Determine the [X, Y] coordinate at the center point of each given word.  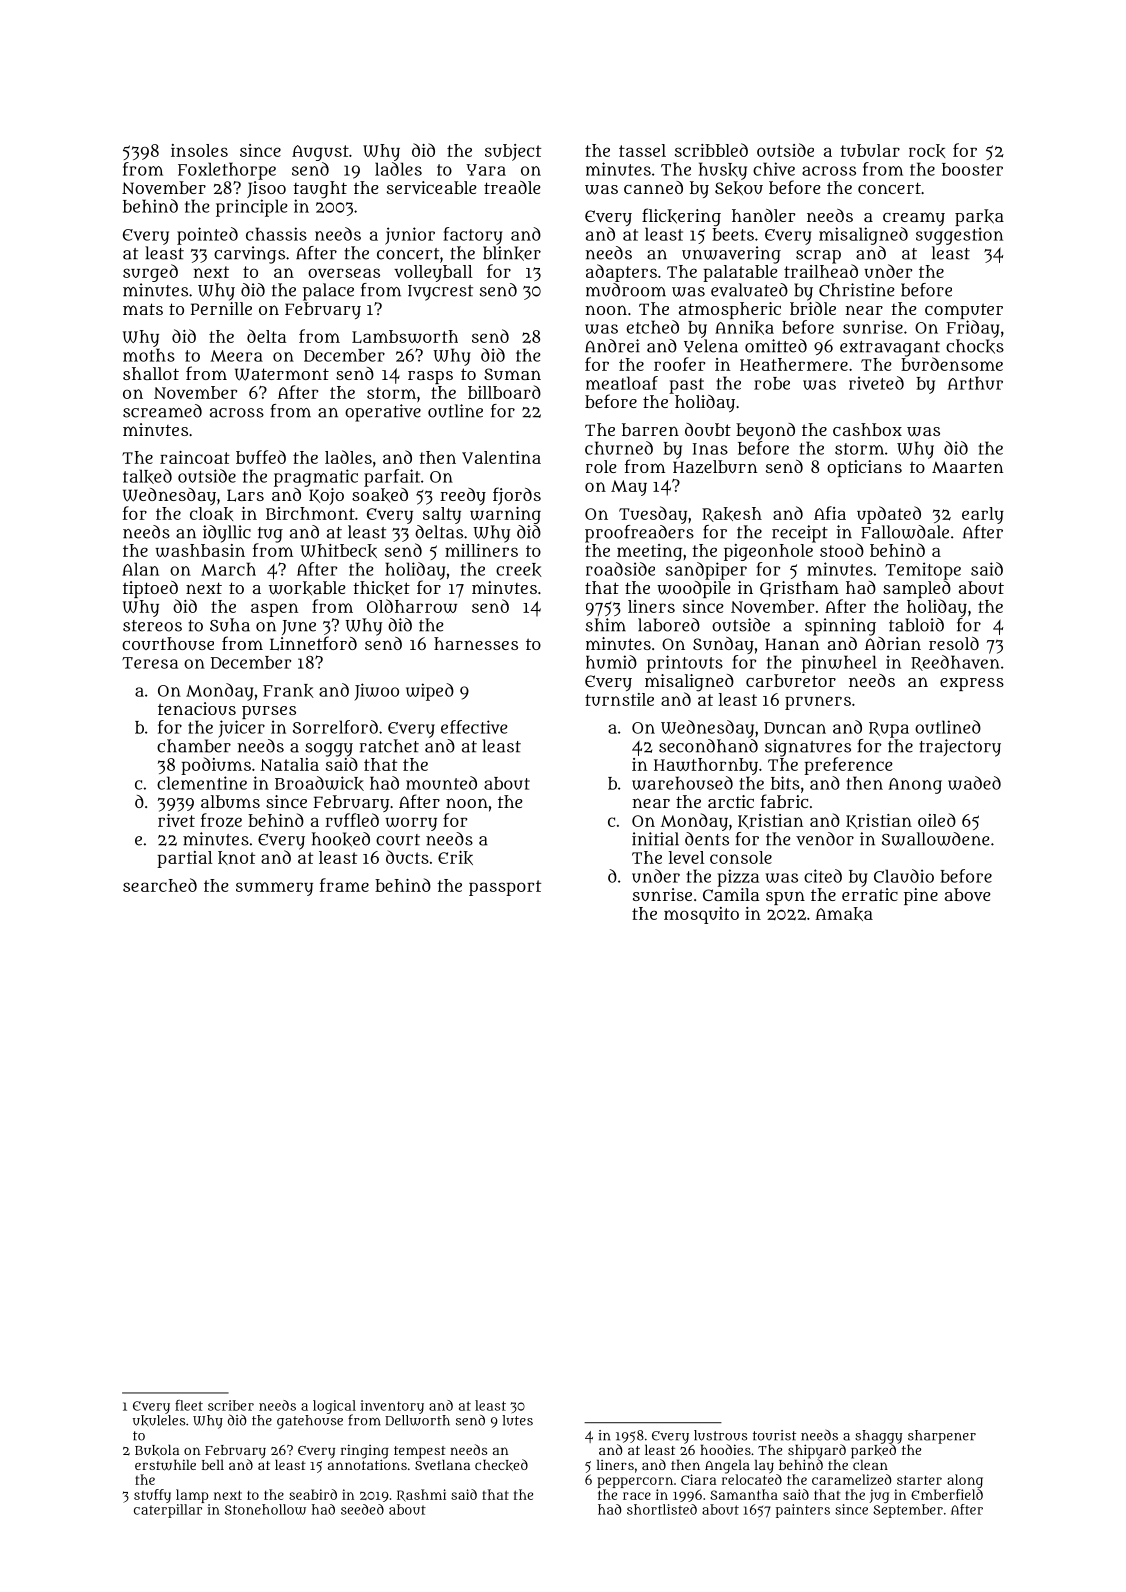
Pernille [221, 308]
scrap [818, 257]
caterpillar [168, 1511]
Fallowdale [905, 532]
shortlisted [662, 1509]
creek [519, 570]
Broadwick [319, 783]
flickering [681, 217]
